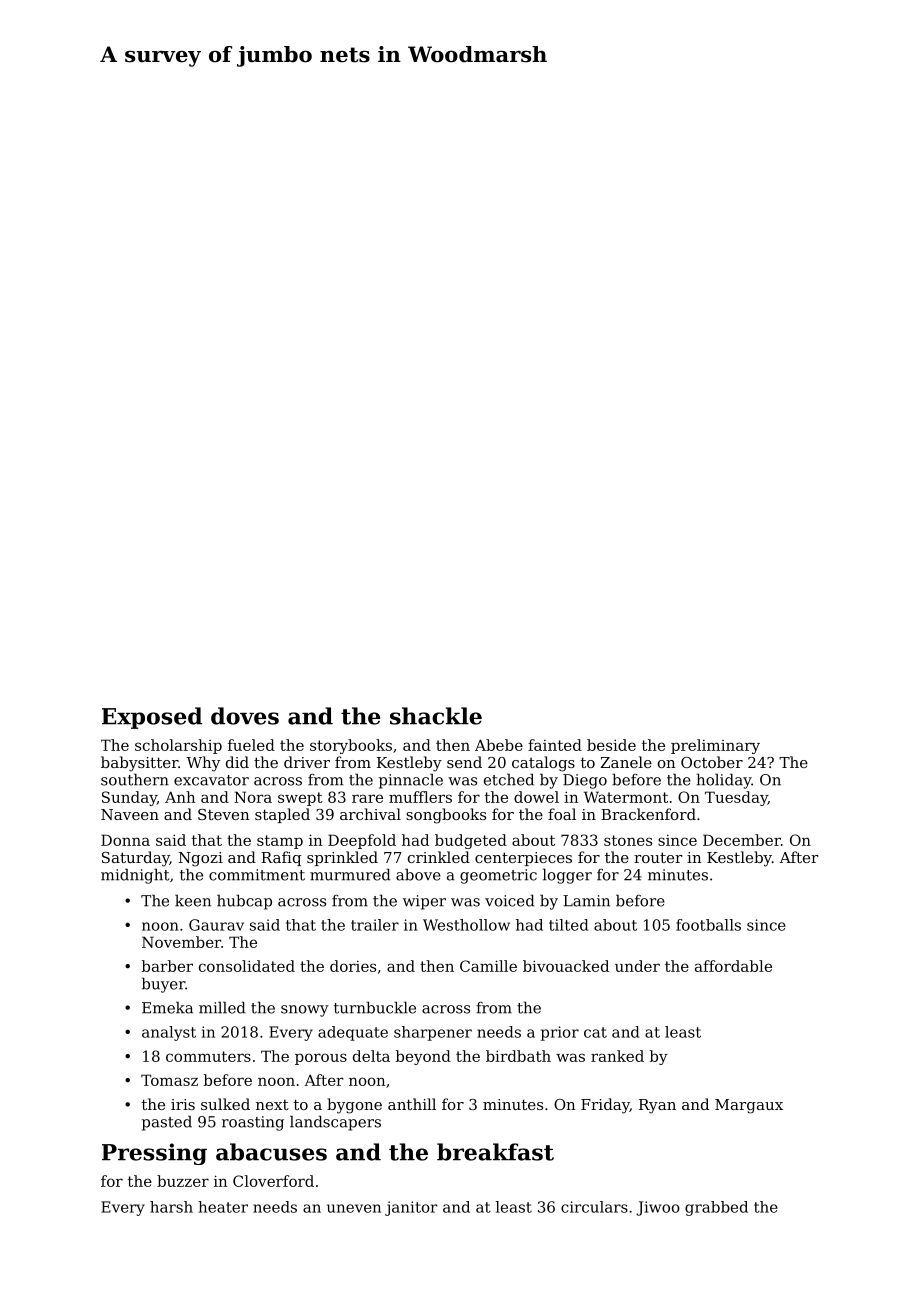 The width and height of the document is (924, 1308). Describe the element at coordinates (307, 762) in the document. I see `driver` at that location.
